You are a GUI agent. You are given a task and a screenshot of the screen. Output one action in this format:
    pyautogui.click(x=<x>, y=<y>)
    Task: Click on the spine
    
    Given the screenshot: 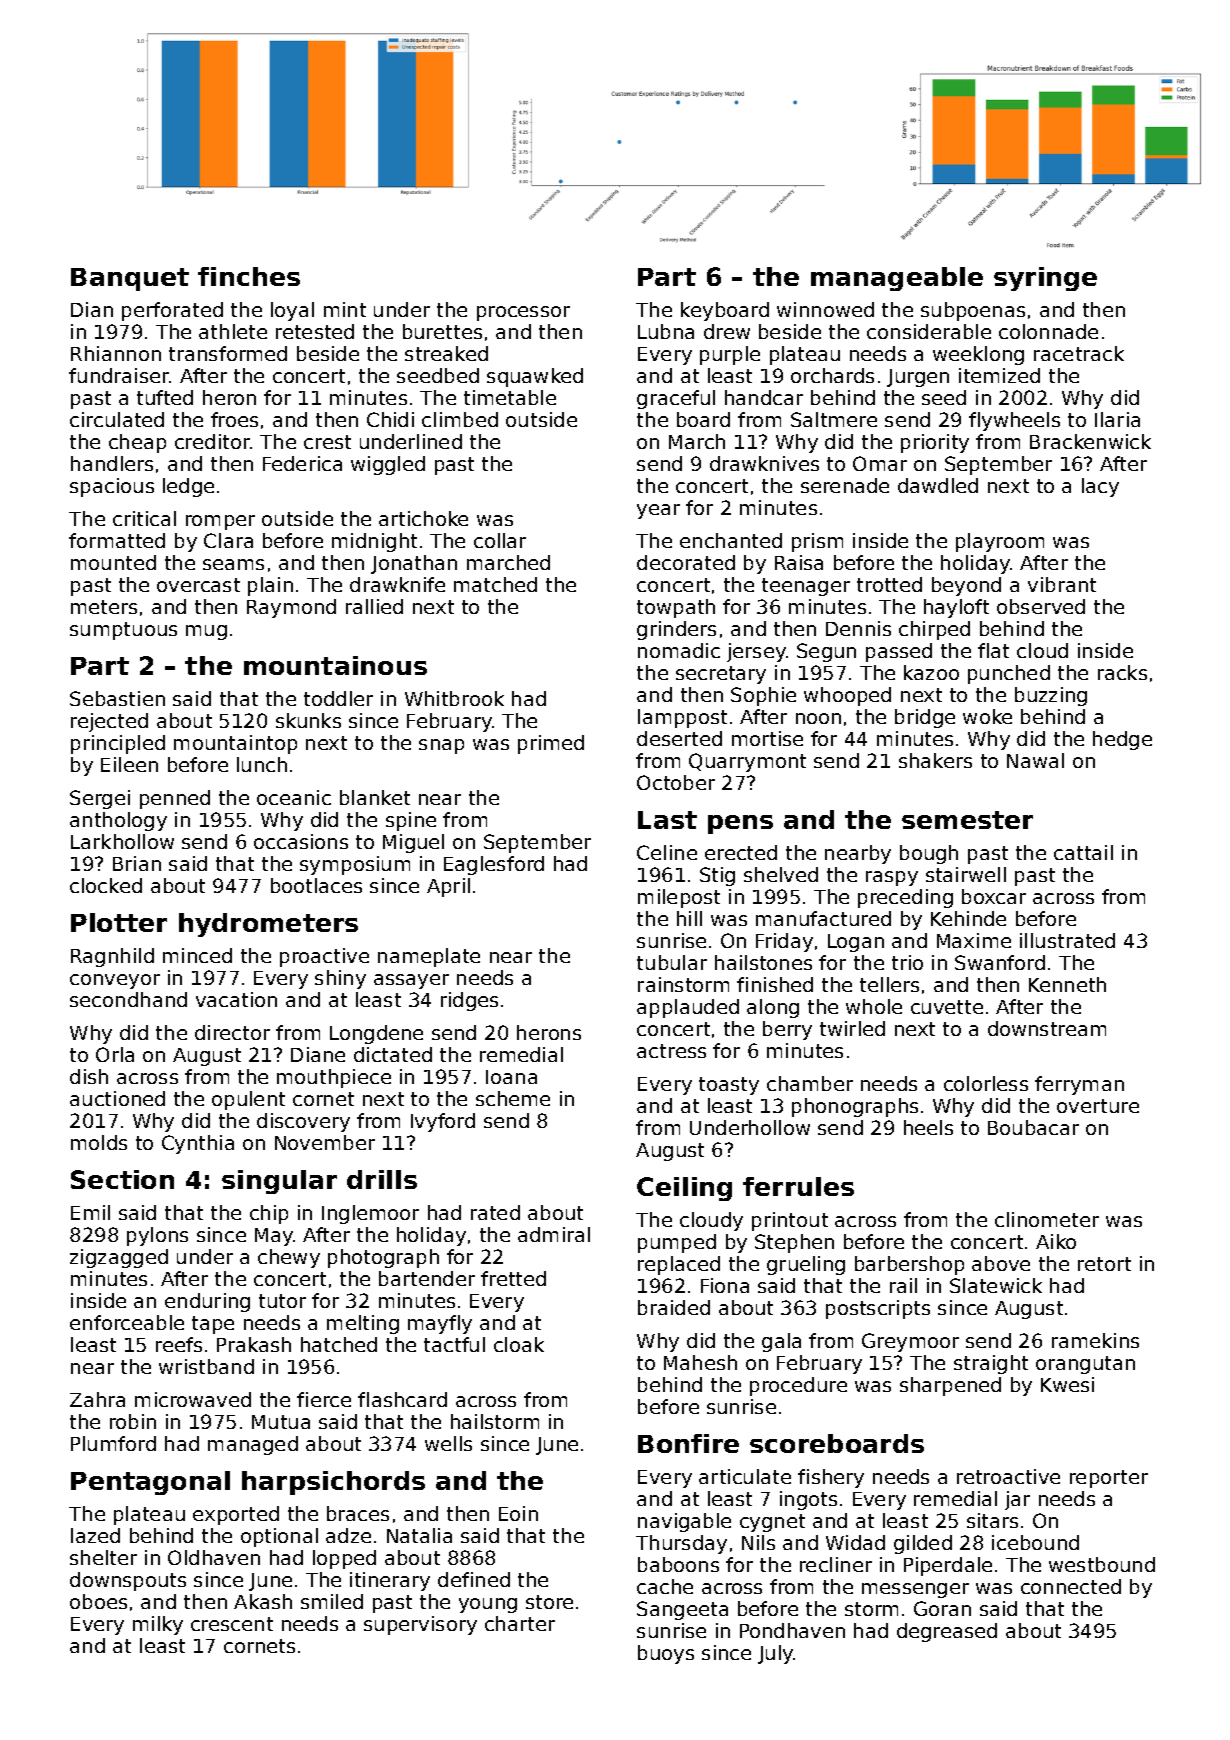 What is the action you would take?
    pyautogui.click(x=411, y=821)
